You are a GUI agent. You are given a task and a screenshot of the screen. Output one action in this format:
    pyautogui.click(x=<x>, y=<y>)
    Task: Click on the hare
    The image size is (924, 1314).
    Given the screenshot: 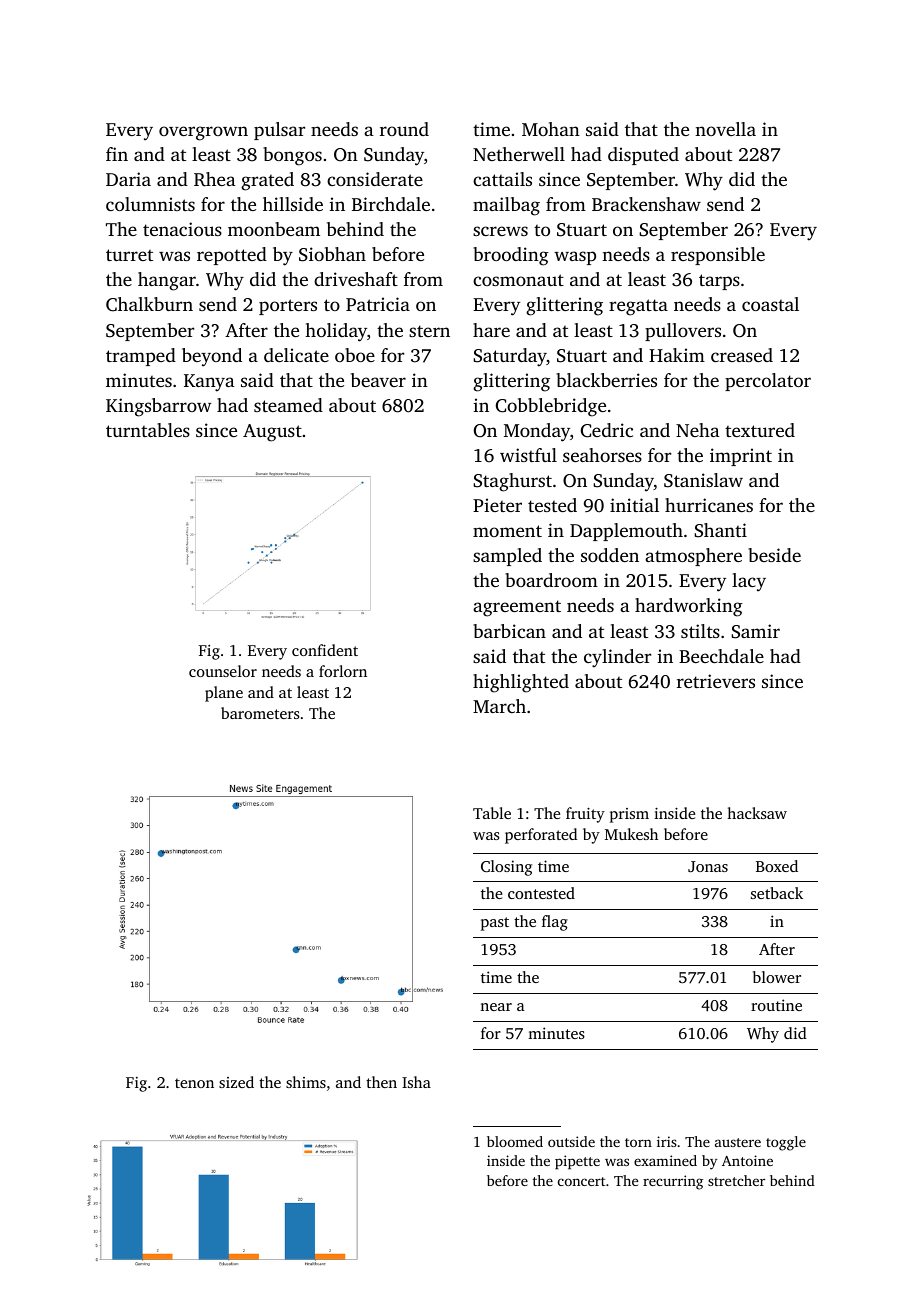 What is the action you would take?
    pyautogui.click(x=491, y=330)
